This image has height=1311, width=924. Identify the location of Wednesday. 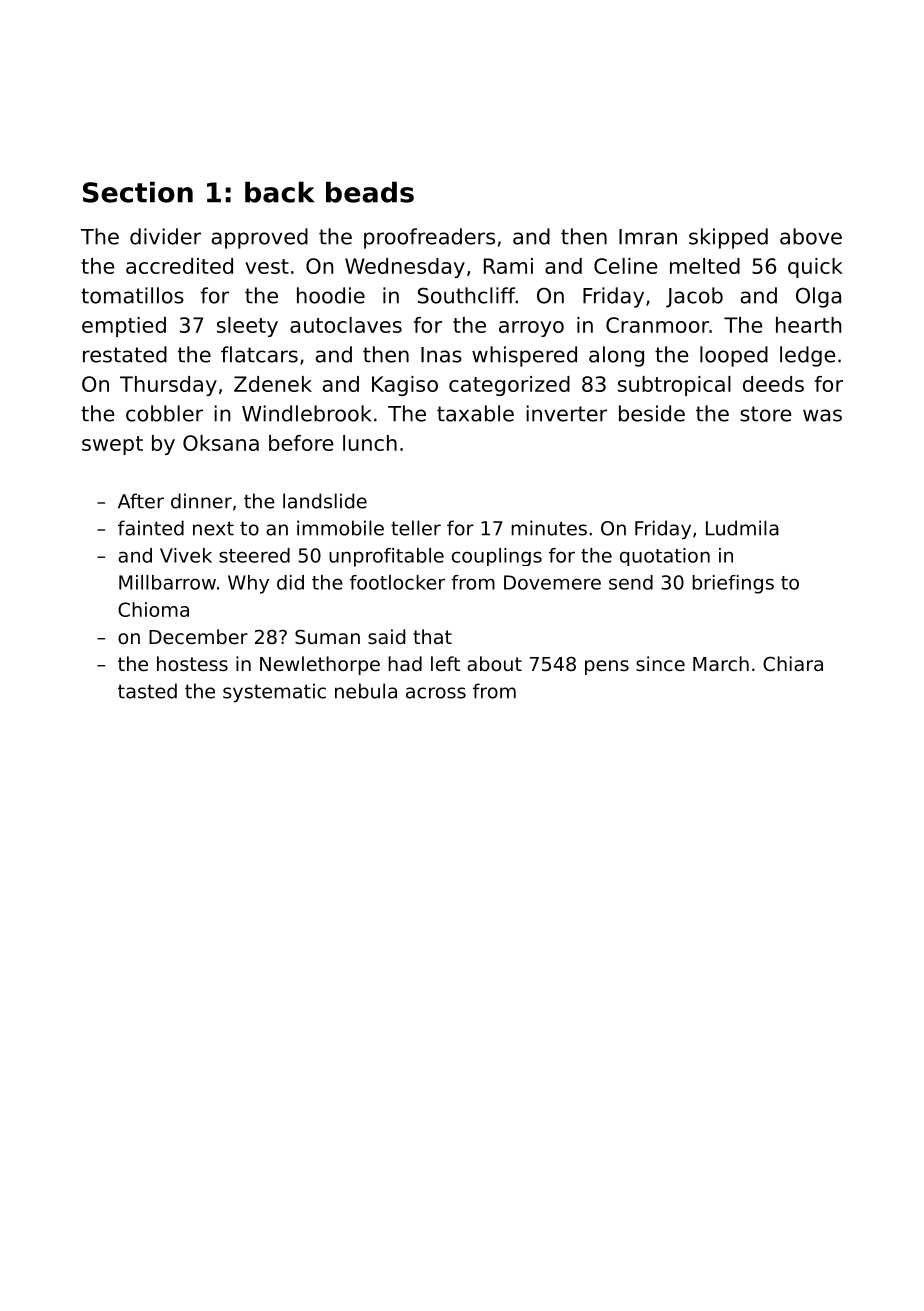
(405, 268).
